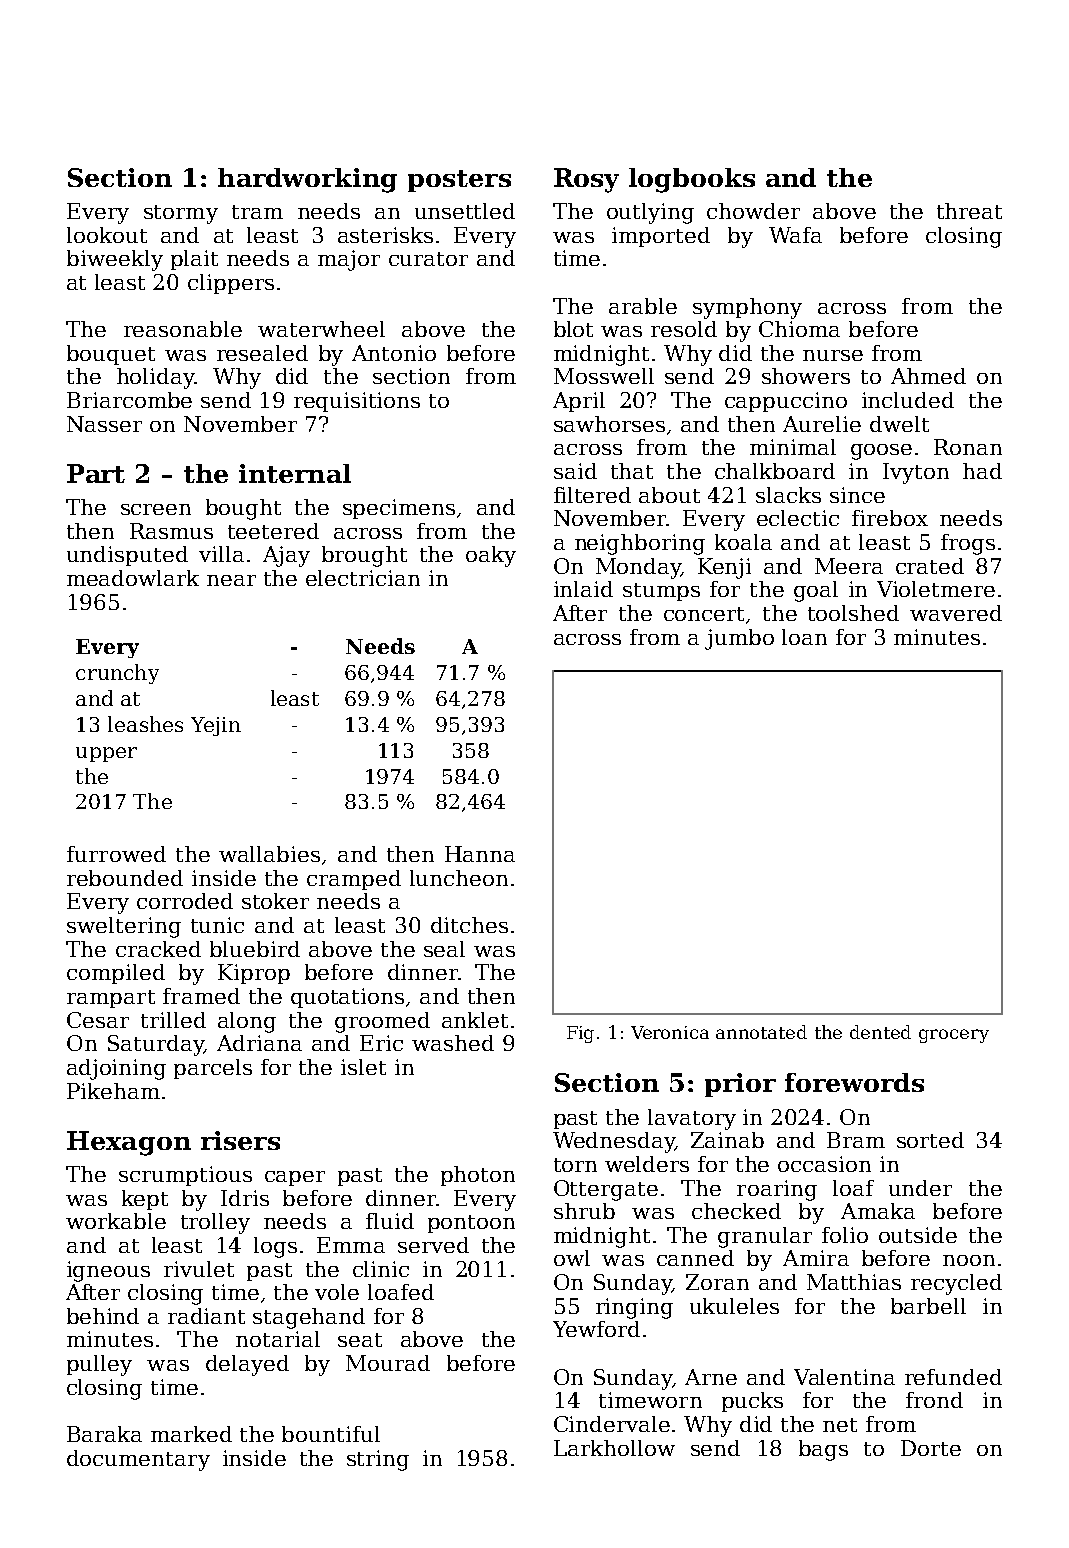 This screenshot has height=1548, width=1069. What do you see at coordinates (930, 1140) in the screenshot?
I see `sorted` at bounding box center [930, 1140].
